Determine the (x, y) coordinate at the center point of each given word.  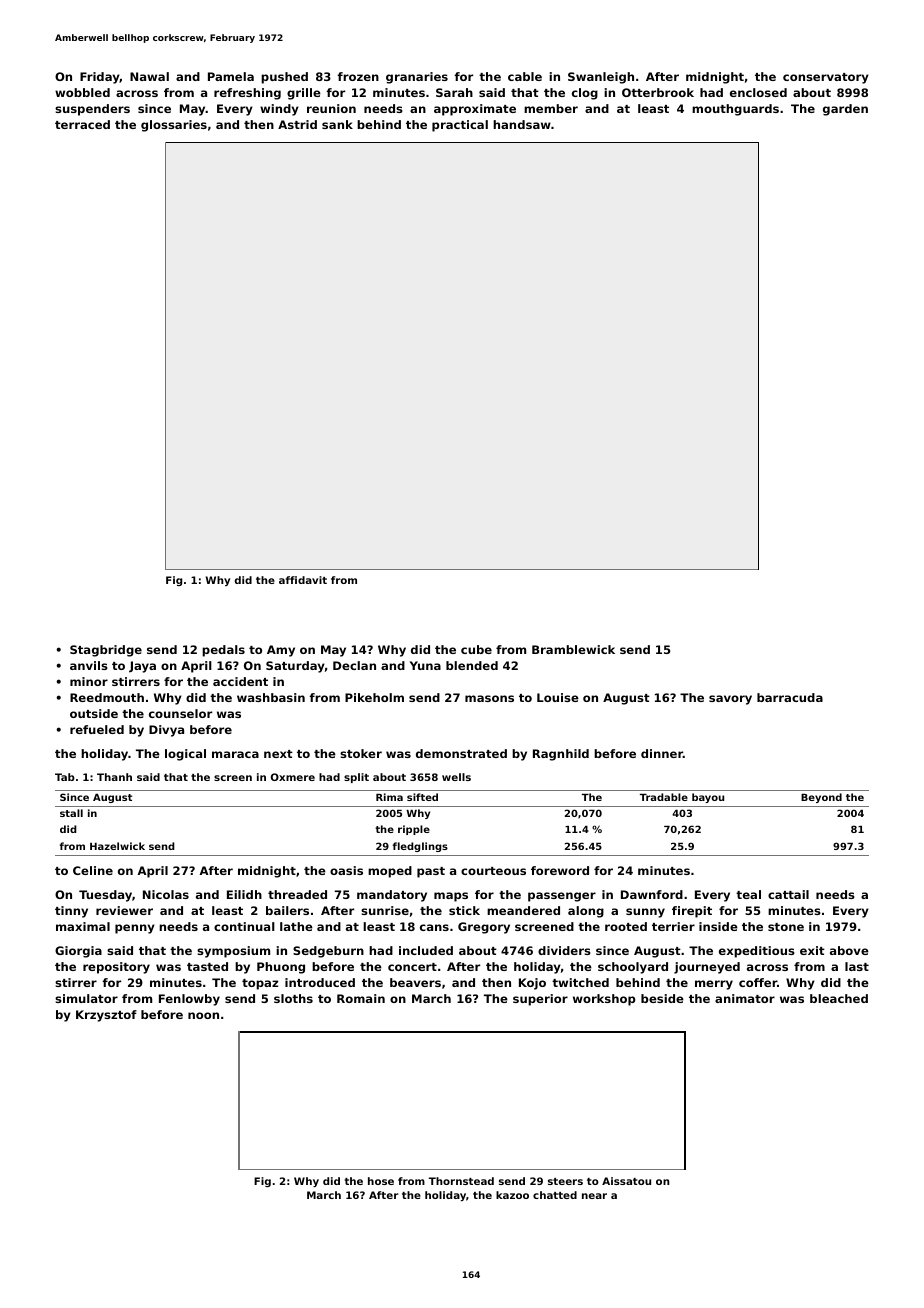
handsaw (522, 124)
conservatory (826, 78)
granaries (417, 78)
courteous (493, 871)
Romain (361, 998)
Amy (281, 651)
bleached (839, 998)
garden (845, 110)
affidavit (303, 580)
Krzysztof (106, 1016)
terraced (82, 124)
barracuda (790, 697)
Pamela (231, 76)
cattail (788, 894)
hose (381, 1181)
